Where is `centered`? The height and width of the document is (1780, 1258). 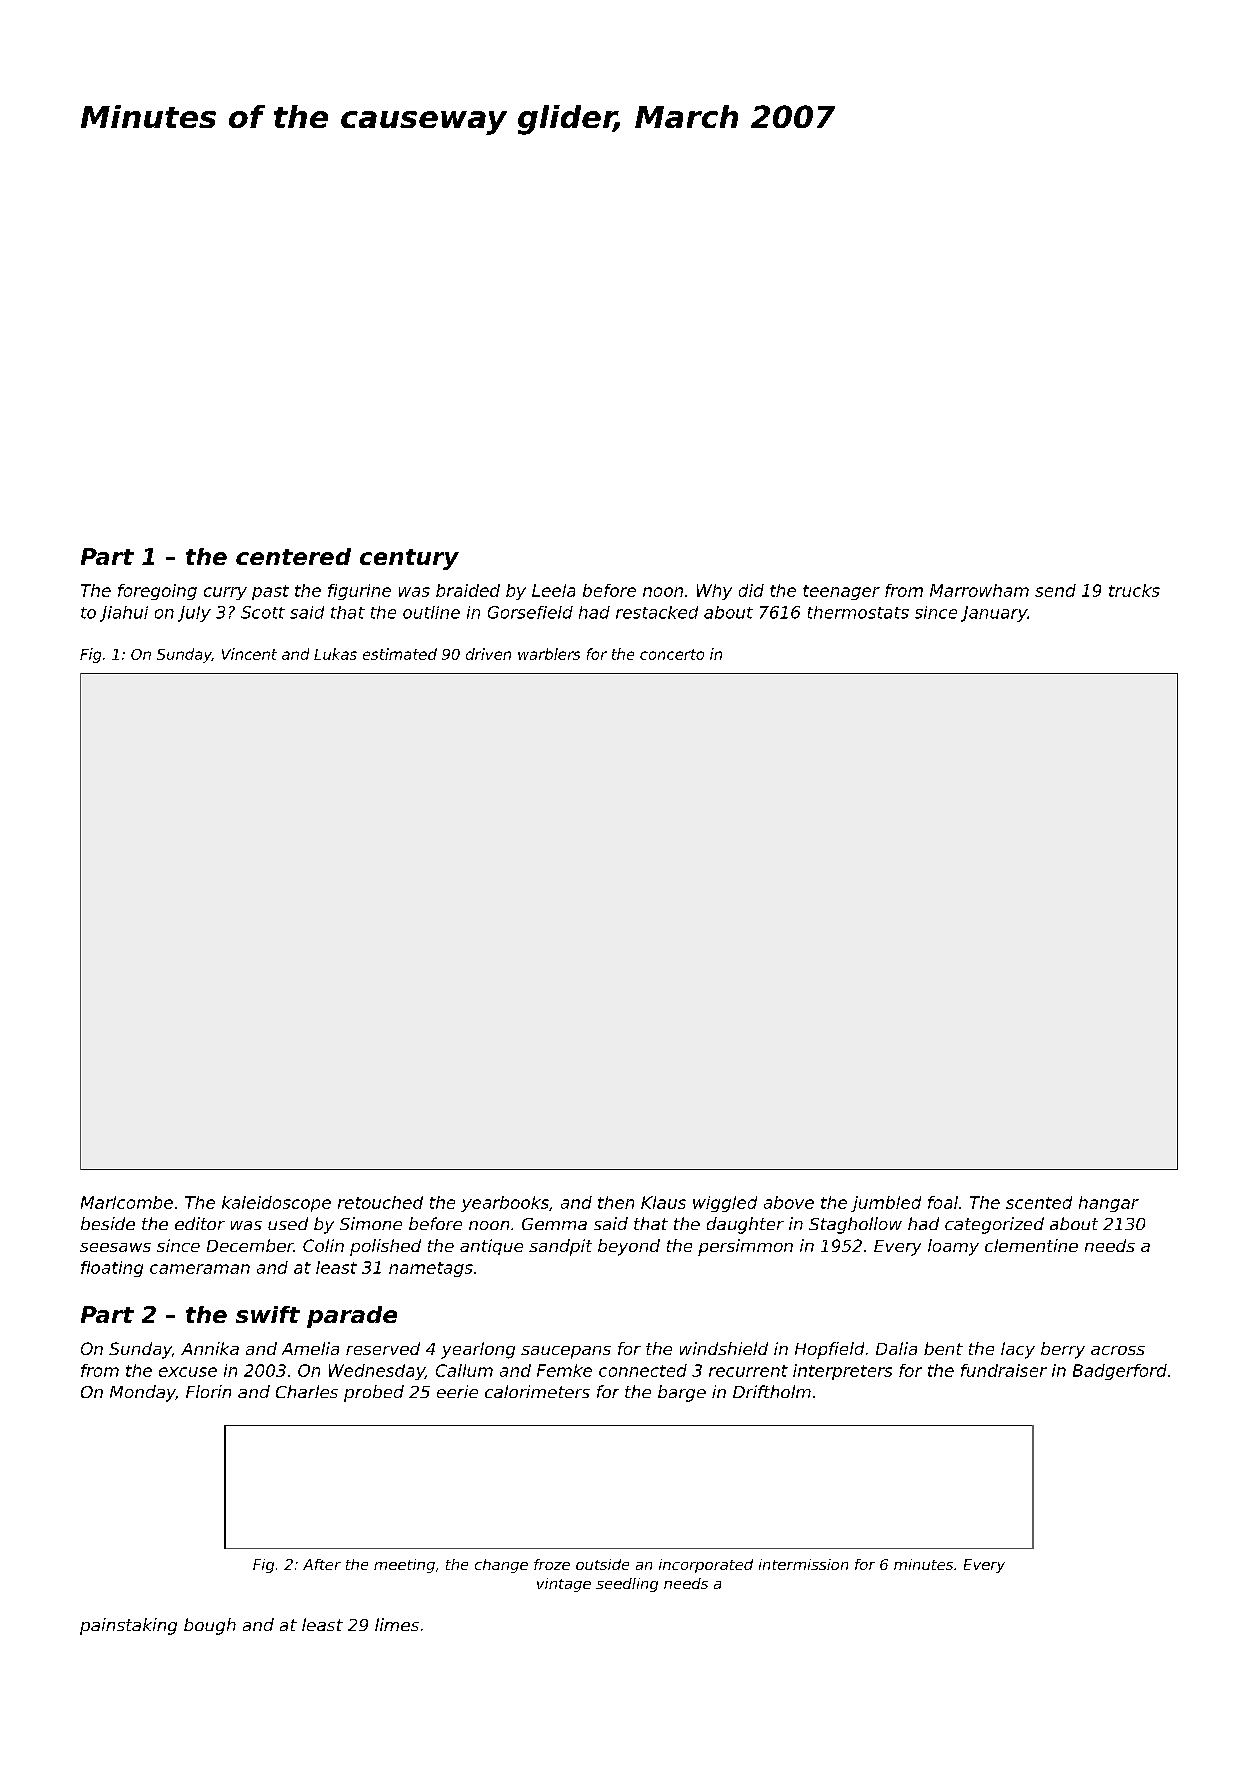
centered is located at coordinates (293, 556).
